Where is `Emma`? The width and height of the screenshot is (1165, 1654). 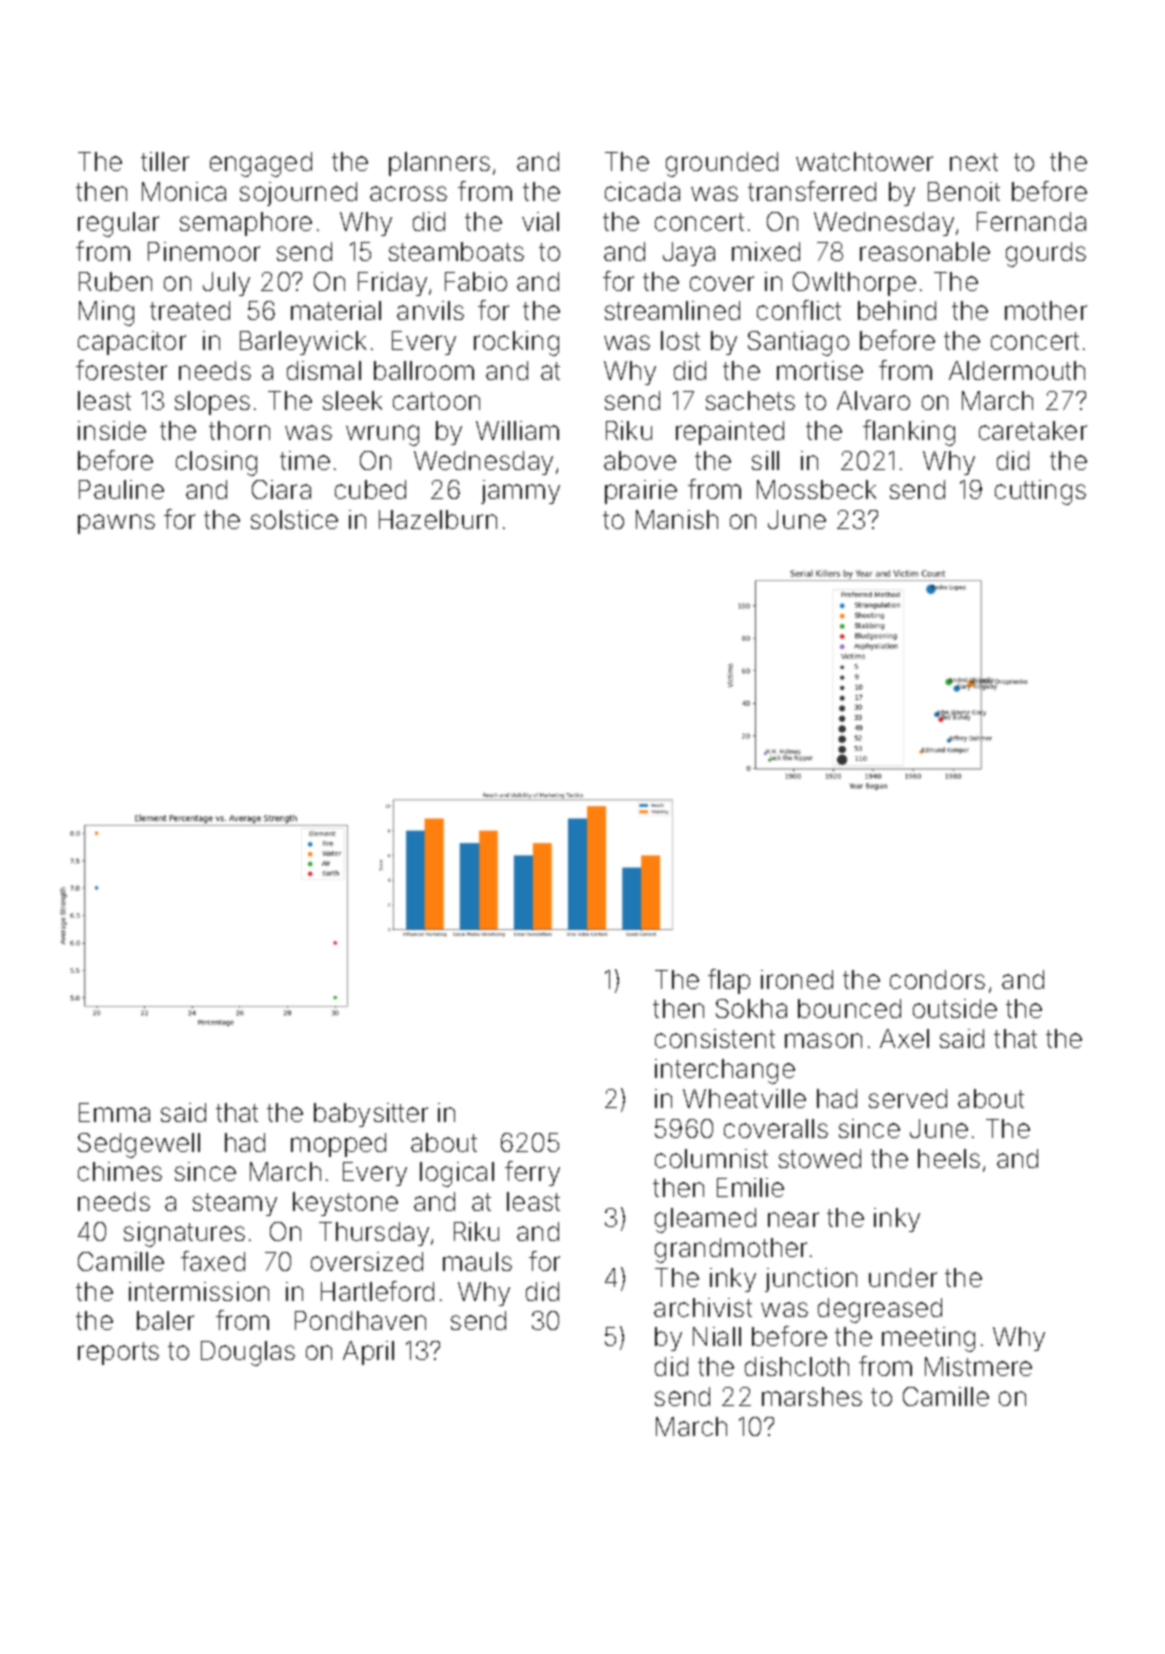
Emma is located at coordinates (114, 1112).
